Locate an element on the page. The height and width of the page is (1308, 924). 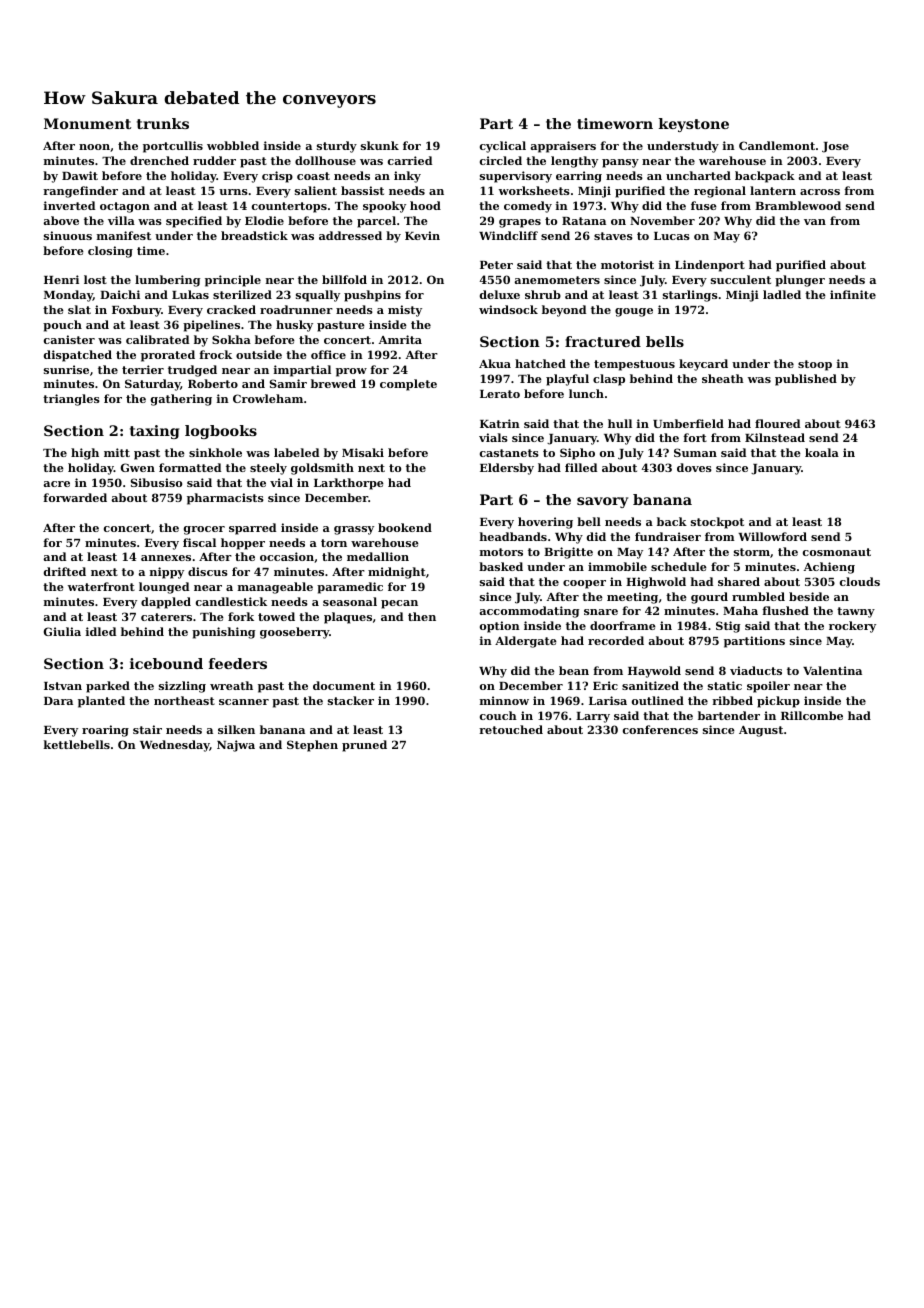
stoop is located at coordinates (815, 365).
